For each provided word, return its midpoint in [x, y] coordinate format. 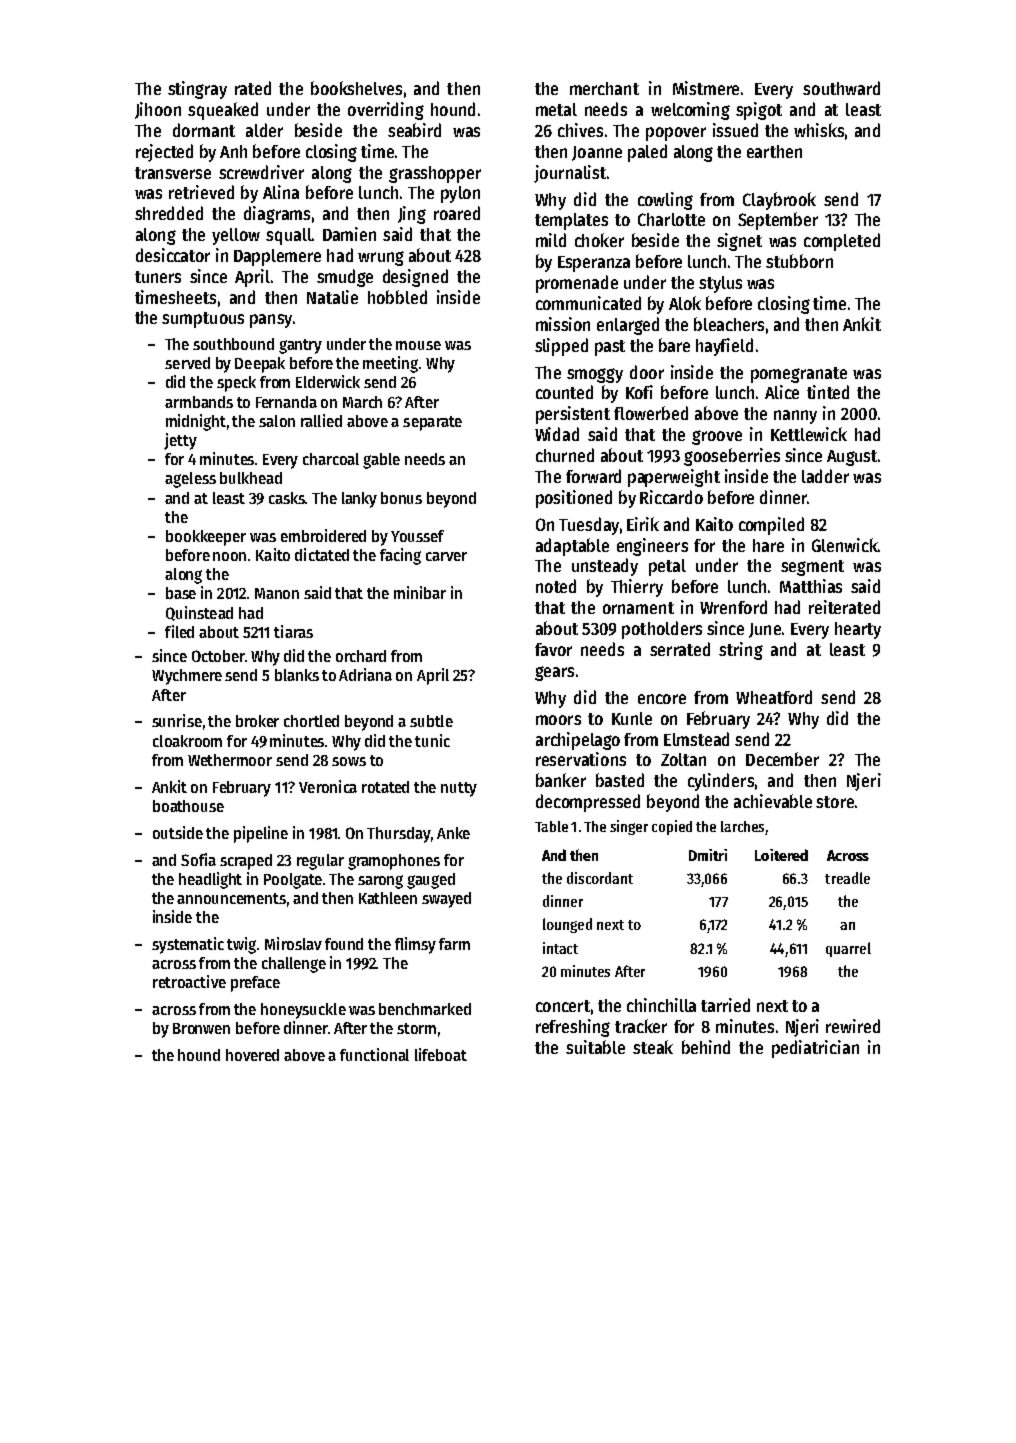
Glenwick [845, 545]
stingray [197, 90]
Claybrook [779, 201]
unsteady [605, 567]
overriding [386, 111]
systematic [188, 945]
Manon [277, 593]
